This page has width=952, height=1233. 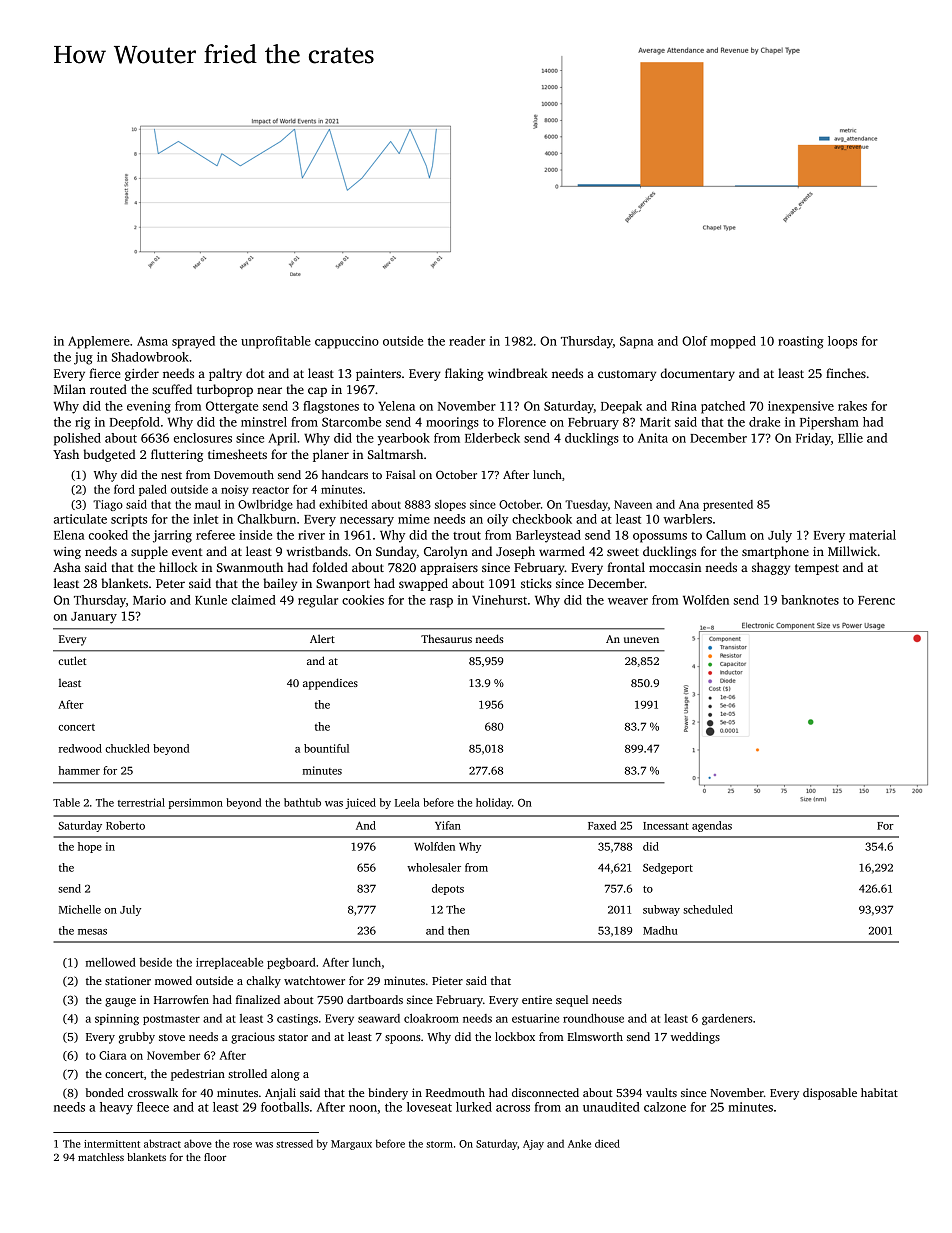 What do you see at coordinates (879, 1092) in the page?
I see `habitat` at bounding box center [879, 1092].
